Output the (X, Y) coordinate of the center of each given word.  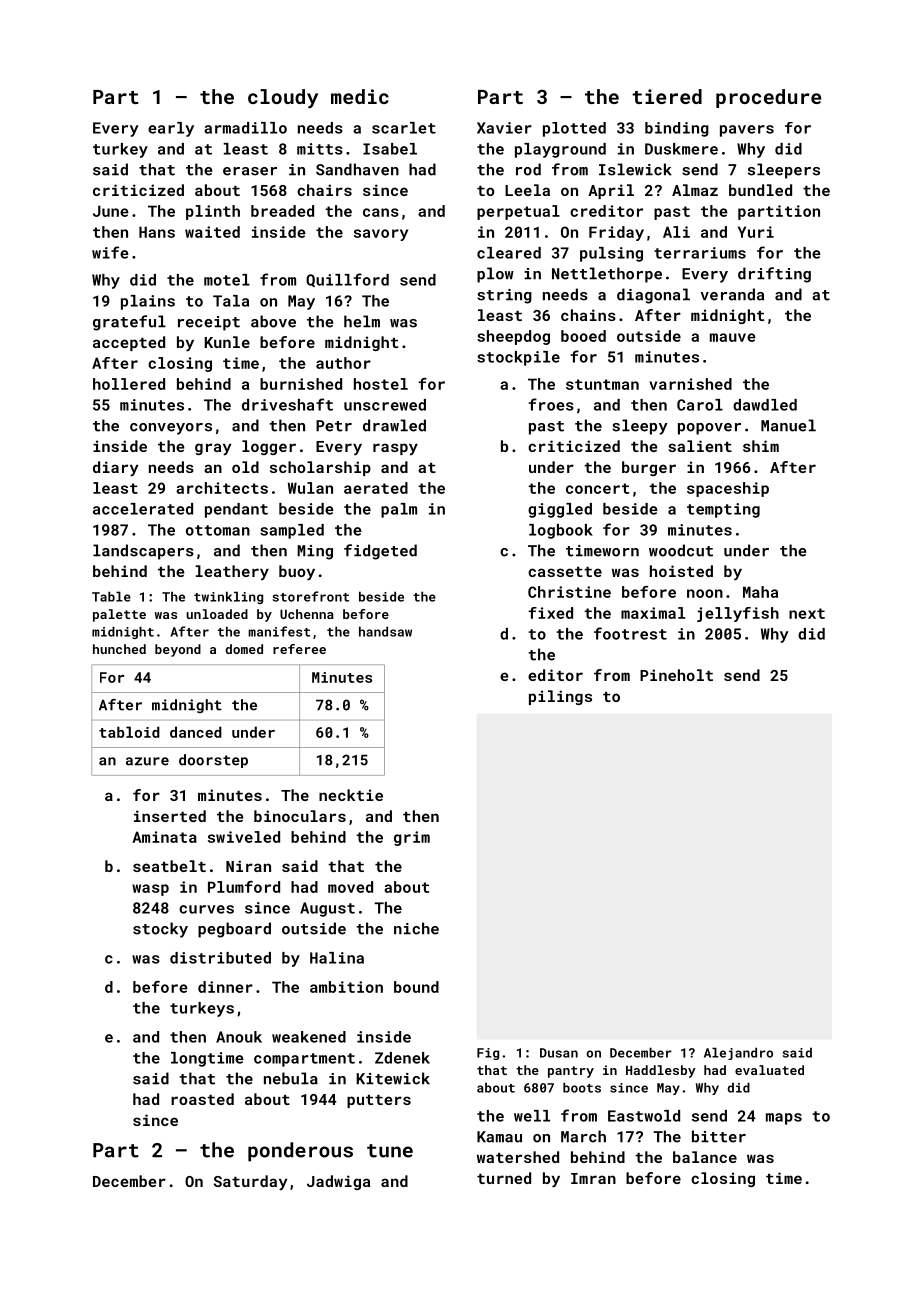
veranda (732, 294)
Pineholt (676, 675)
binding (677, 129)
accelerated (143, 509)
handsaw (385, 631)
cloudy (283, 98)
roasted (202, 1099)
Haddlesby (661, 1071)
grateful (129, 323)
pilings (560, 697)
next (807, 613)
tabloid (129, 732)
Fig (488, 1054)
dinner (225, 987)
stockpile (518, 358)
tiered (667, 96)
